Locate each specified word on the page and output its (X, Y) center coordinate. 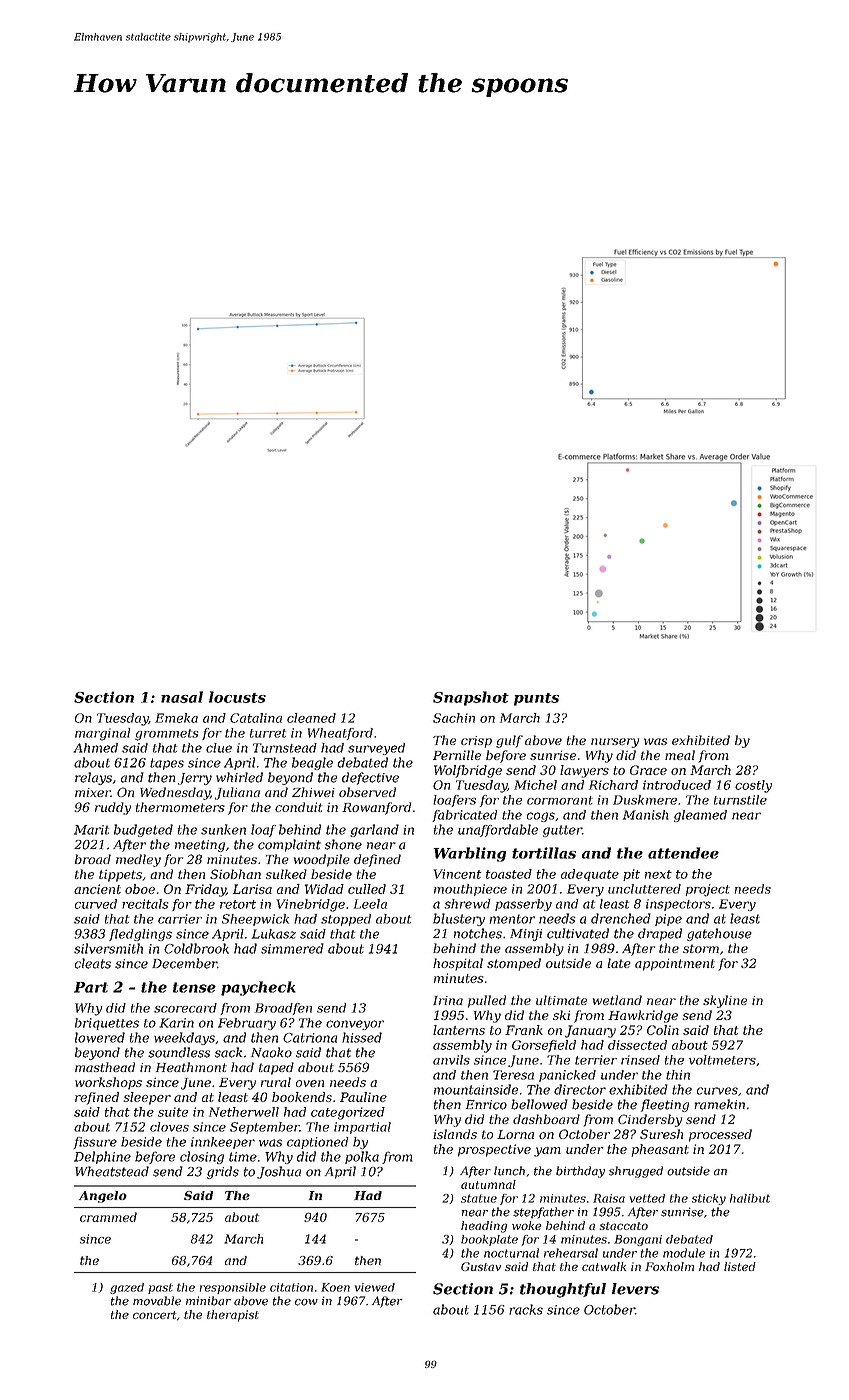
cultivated (578, 933)
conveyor (355, 1025)
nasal (182, 697)
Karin (176, 1023)
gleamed (700, 816)
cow (306, 1302)
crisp (476, 742)
